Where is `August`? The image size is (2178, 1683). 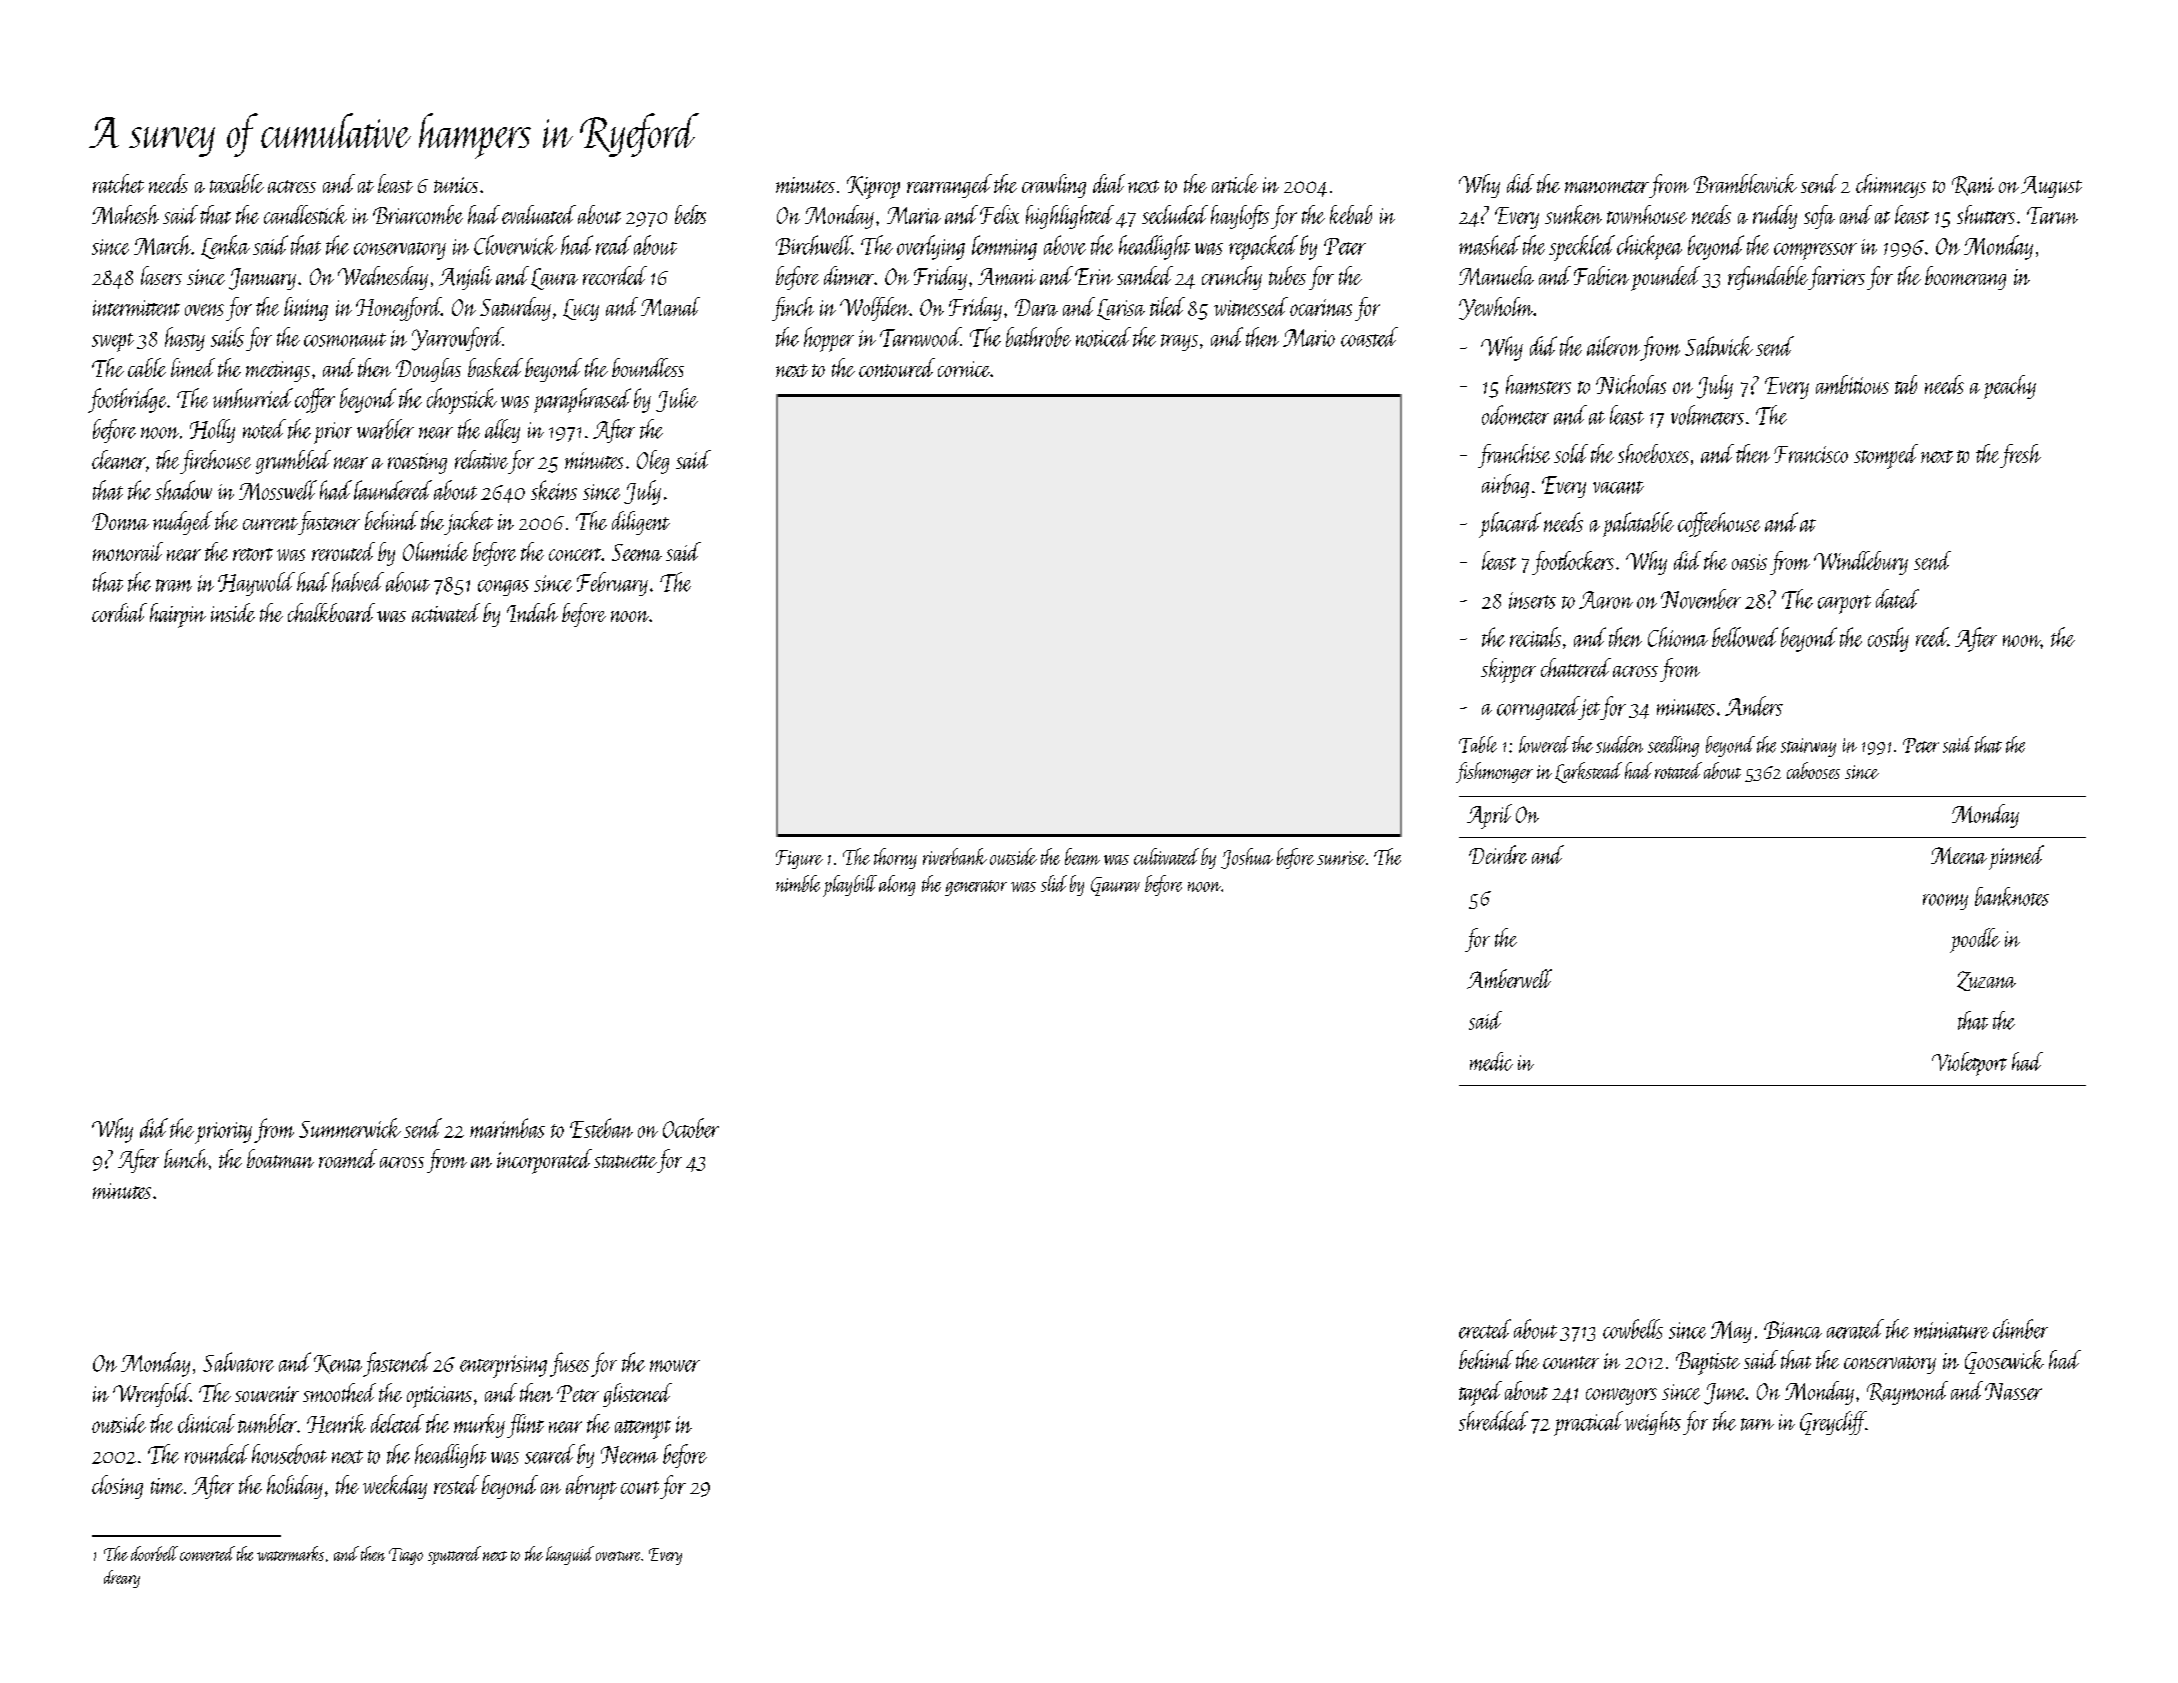
August is located at coordinates (2051, 187).
